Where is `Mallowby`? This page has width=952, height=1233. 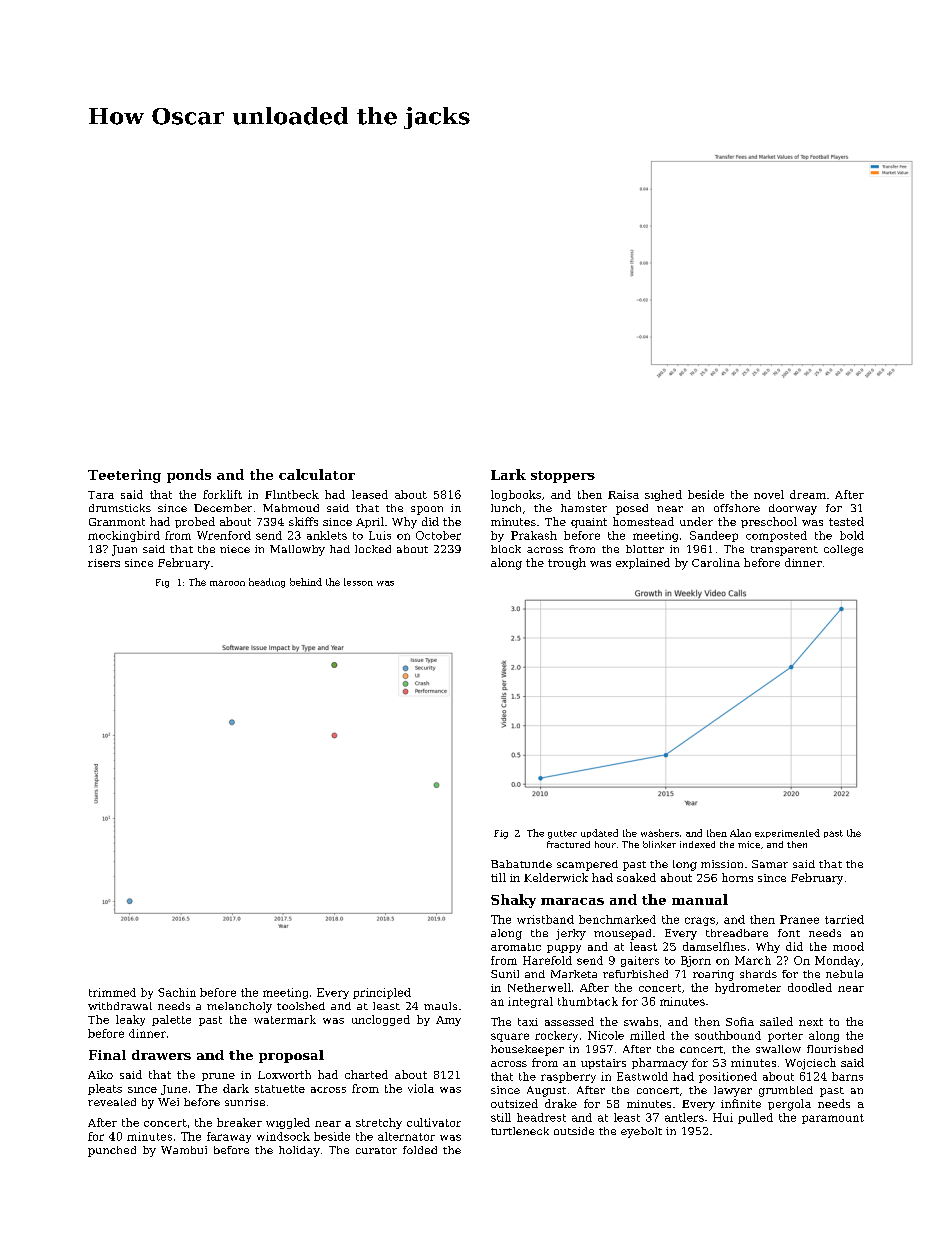
Mallowby is located at coordinates (297, 550).
